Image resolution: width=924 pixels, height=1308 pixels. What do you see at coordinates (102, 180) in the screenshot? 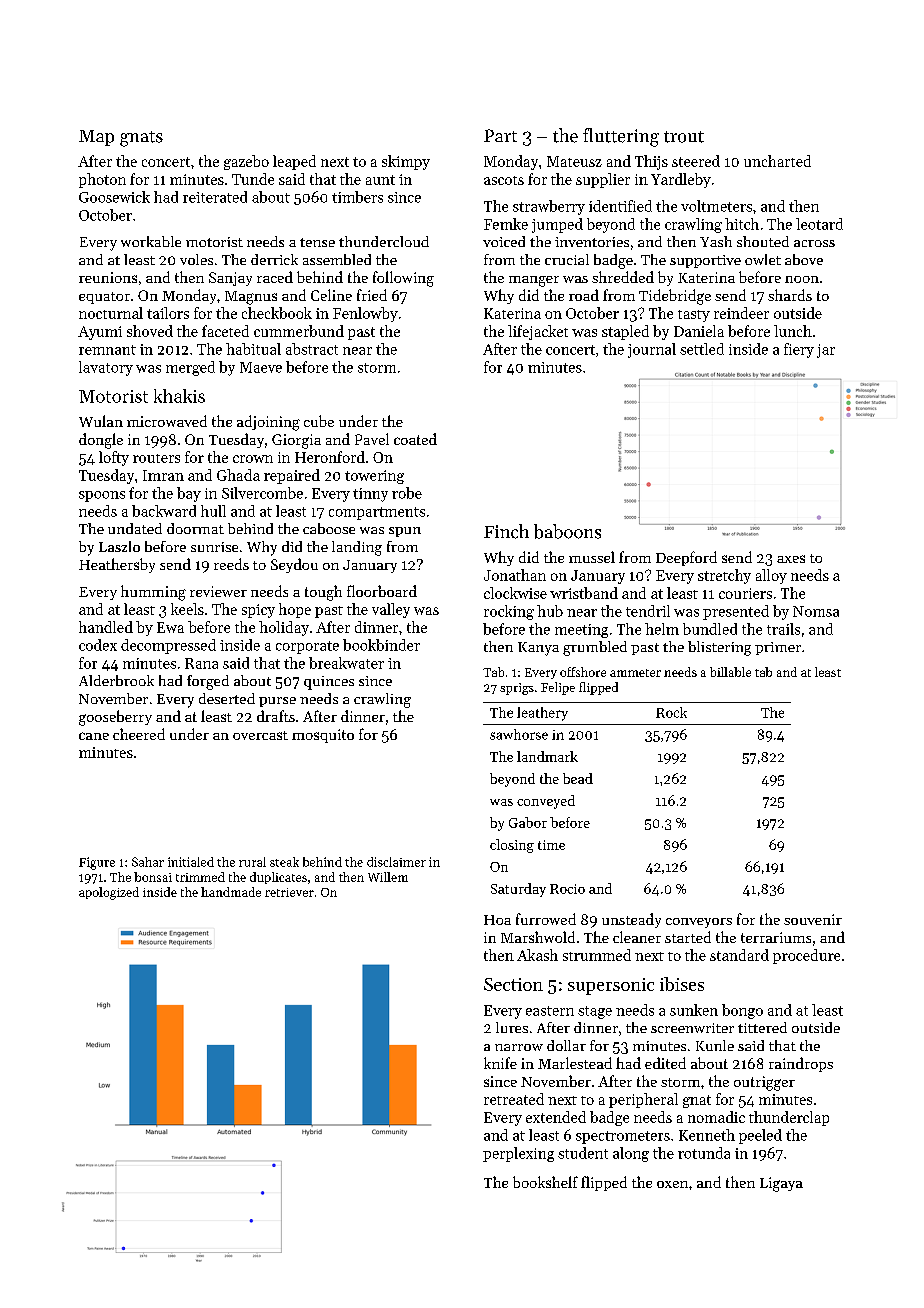
I see `photon` at bounding box center [102, 180].
